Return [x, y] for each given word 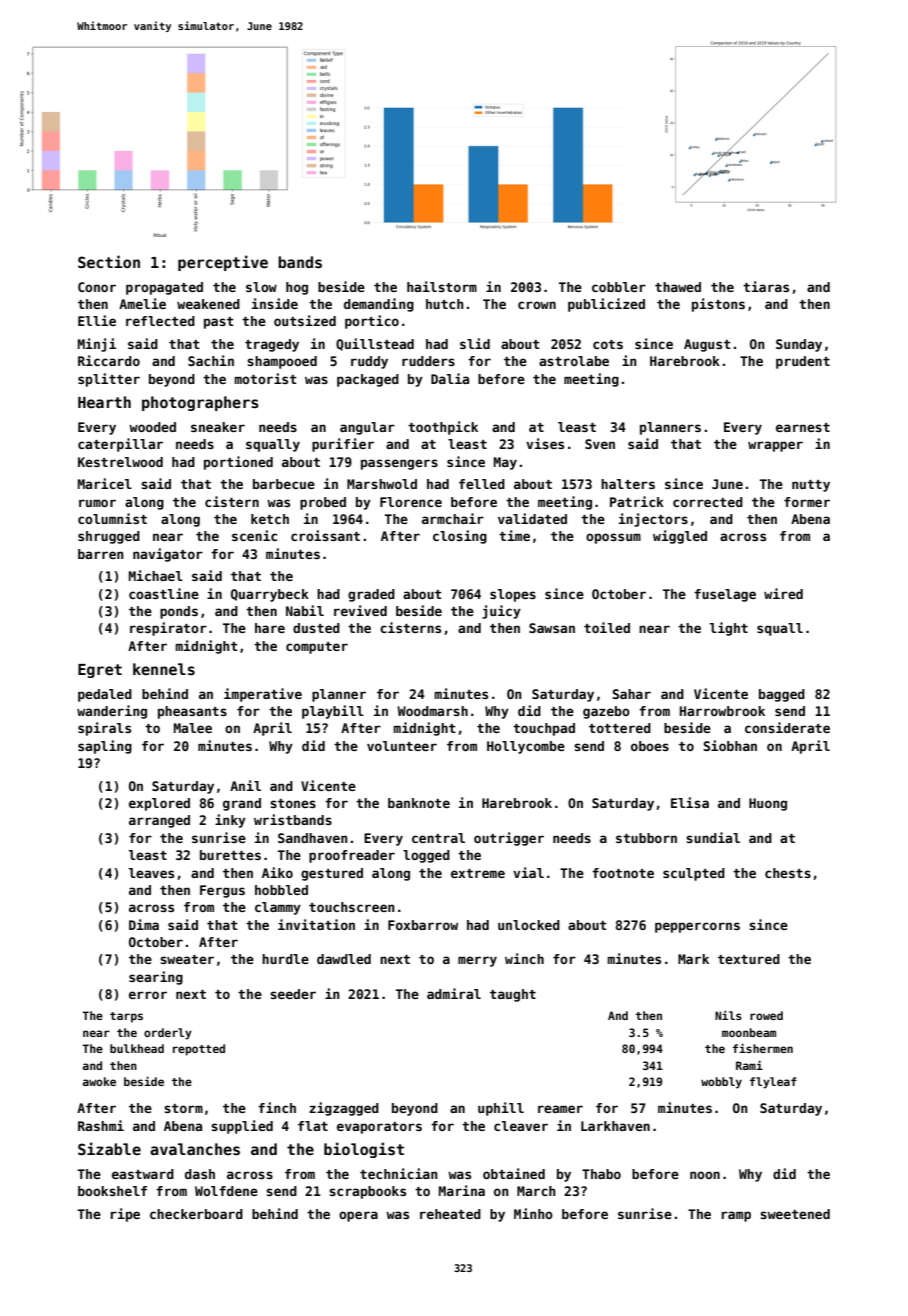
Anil [245, 785]
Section [109, 261]
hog [297, 288]
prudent [803, 362]
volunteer [402, 746]
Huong [768, 804]
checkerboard [196, 1214]
